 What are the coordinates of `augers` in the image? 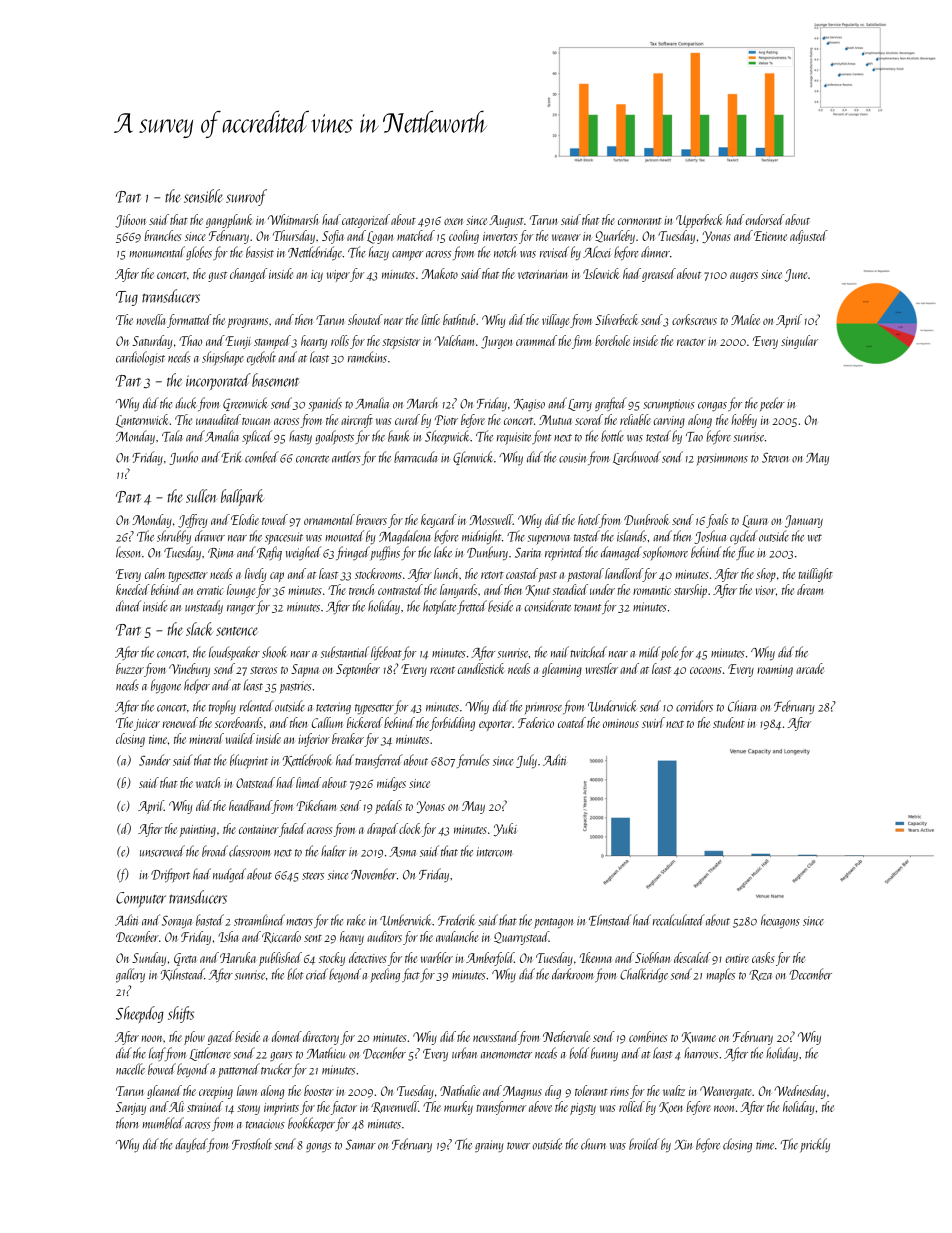 It's located at (744, 277).
